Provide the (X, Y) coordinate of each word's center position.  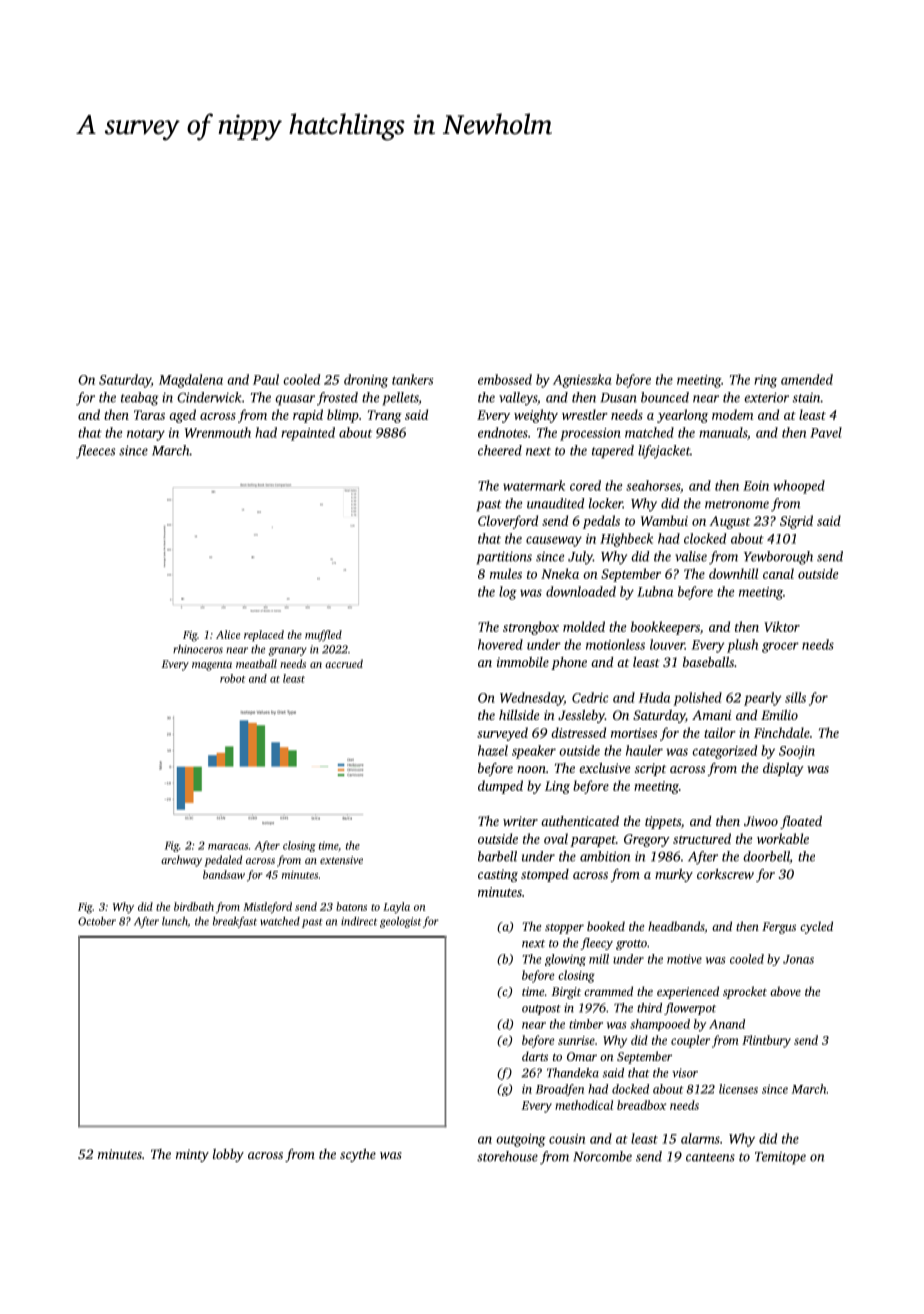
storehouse (507, 1156)
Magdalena (191, 381)
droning (366, 381)
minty (192, 1155)
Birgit (566, 993)
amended (807, 379)
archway (181, 861)
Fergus (779, 928)
